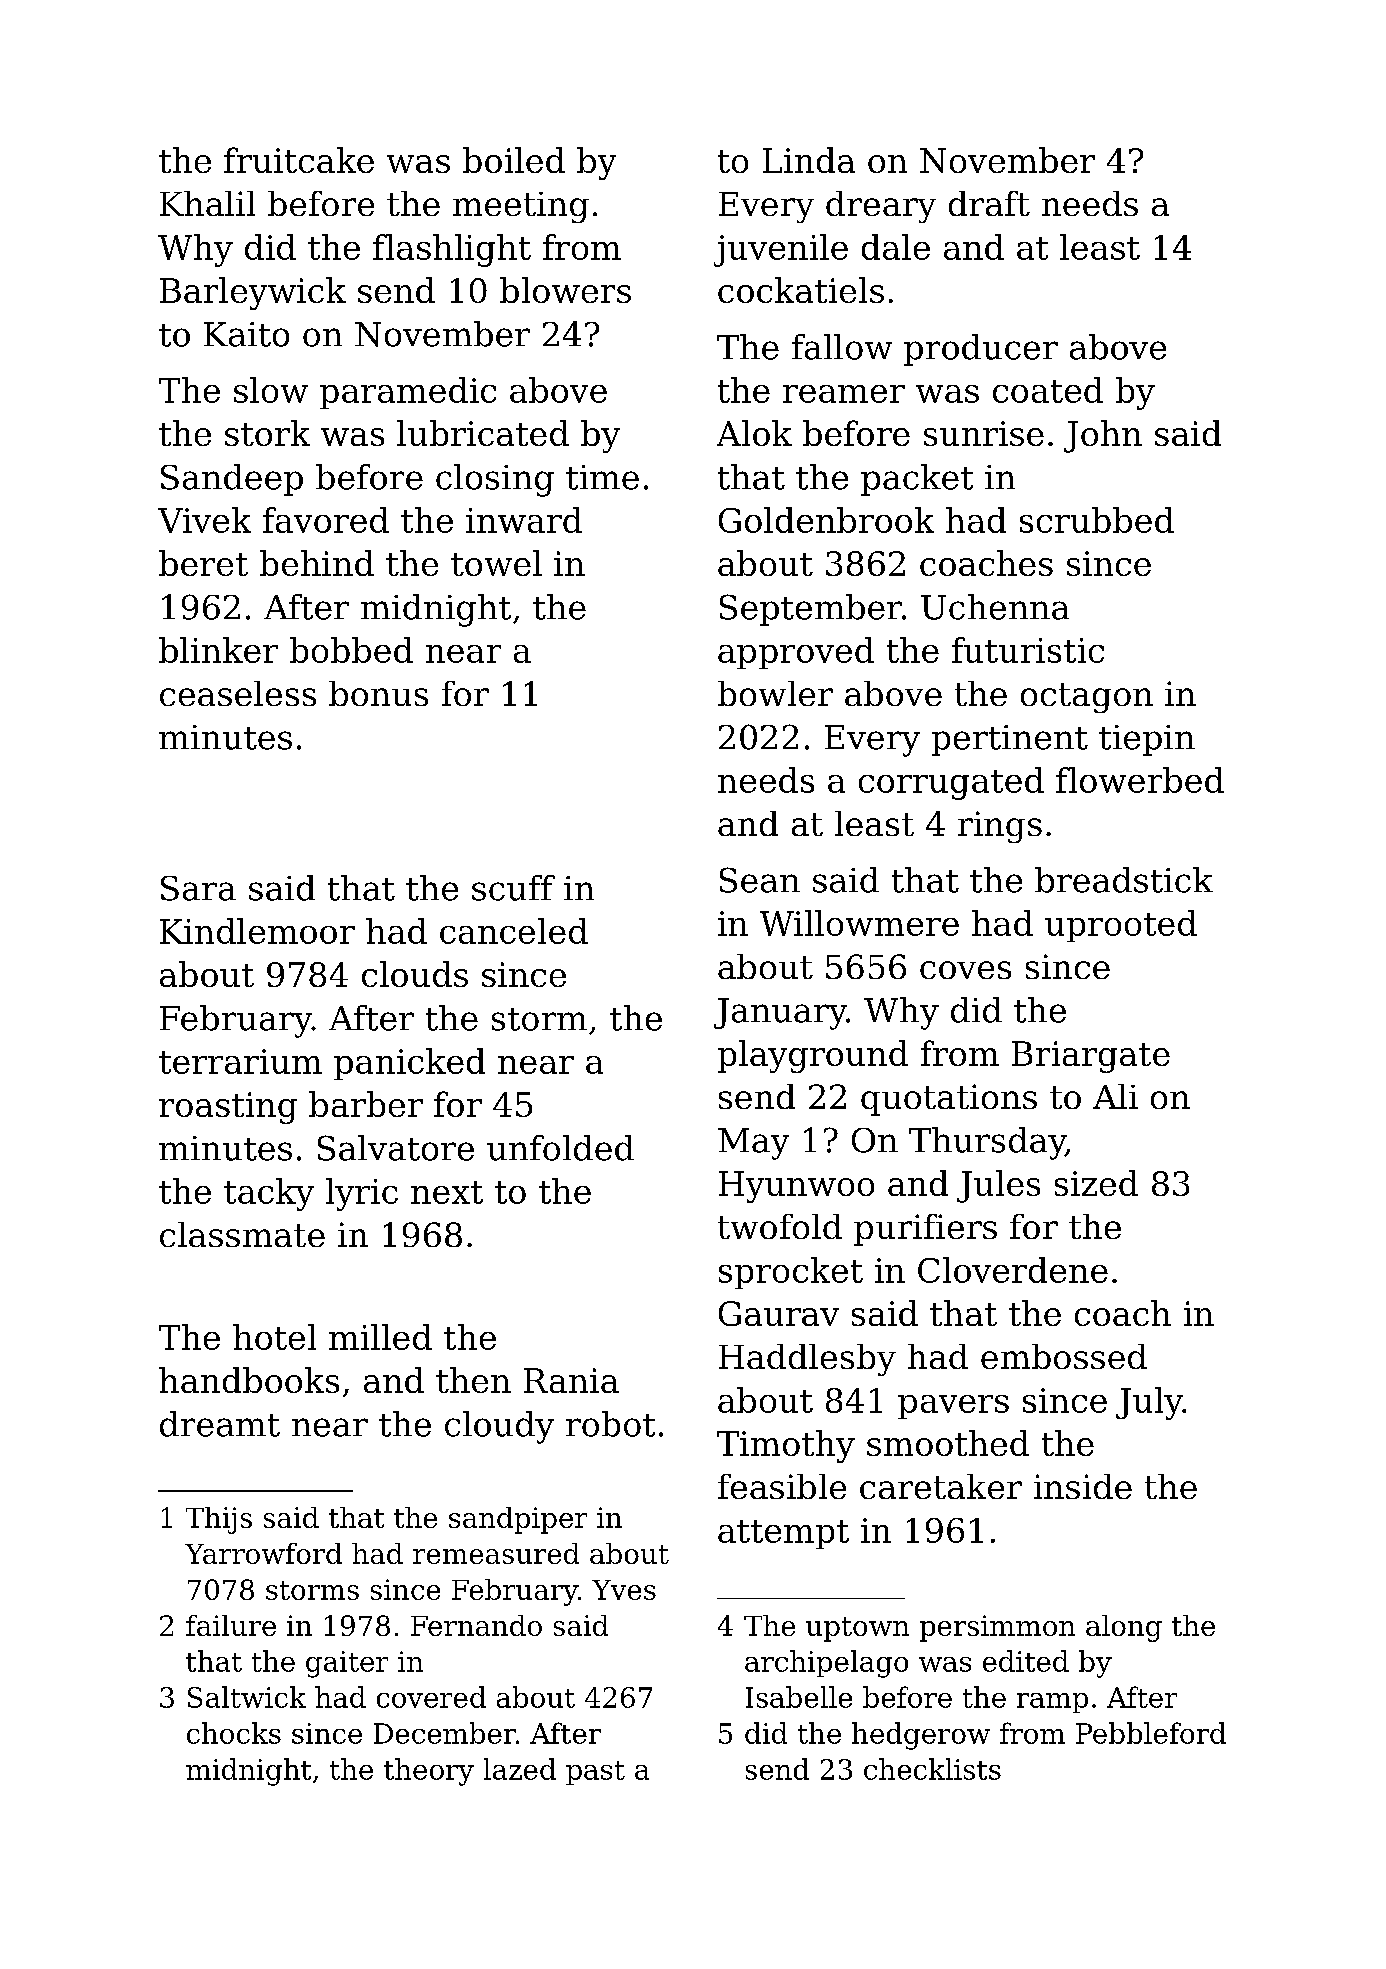  What do you see at coordinates (1124, 1628) in the page?
I see `along` at bounding box center [1124, 1628].
